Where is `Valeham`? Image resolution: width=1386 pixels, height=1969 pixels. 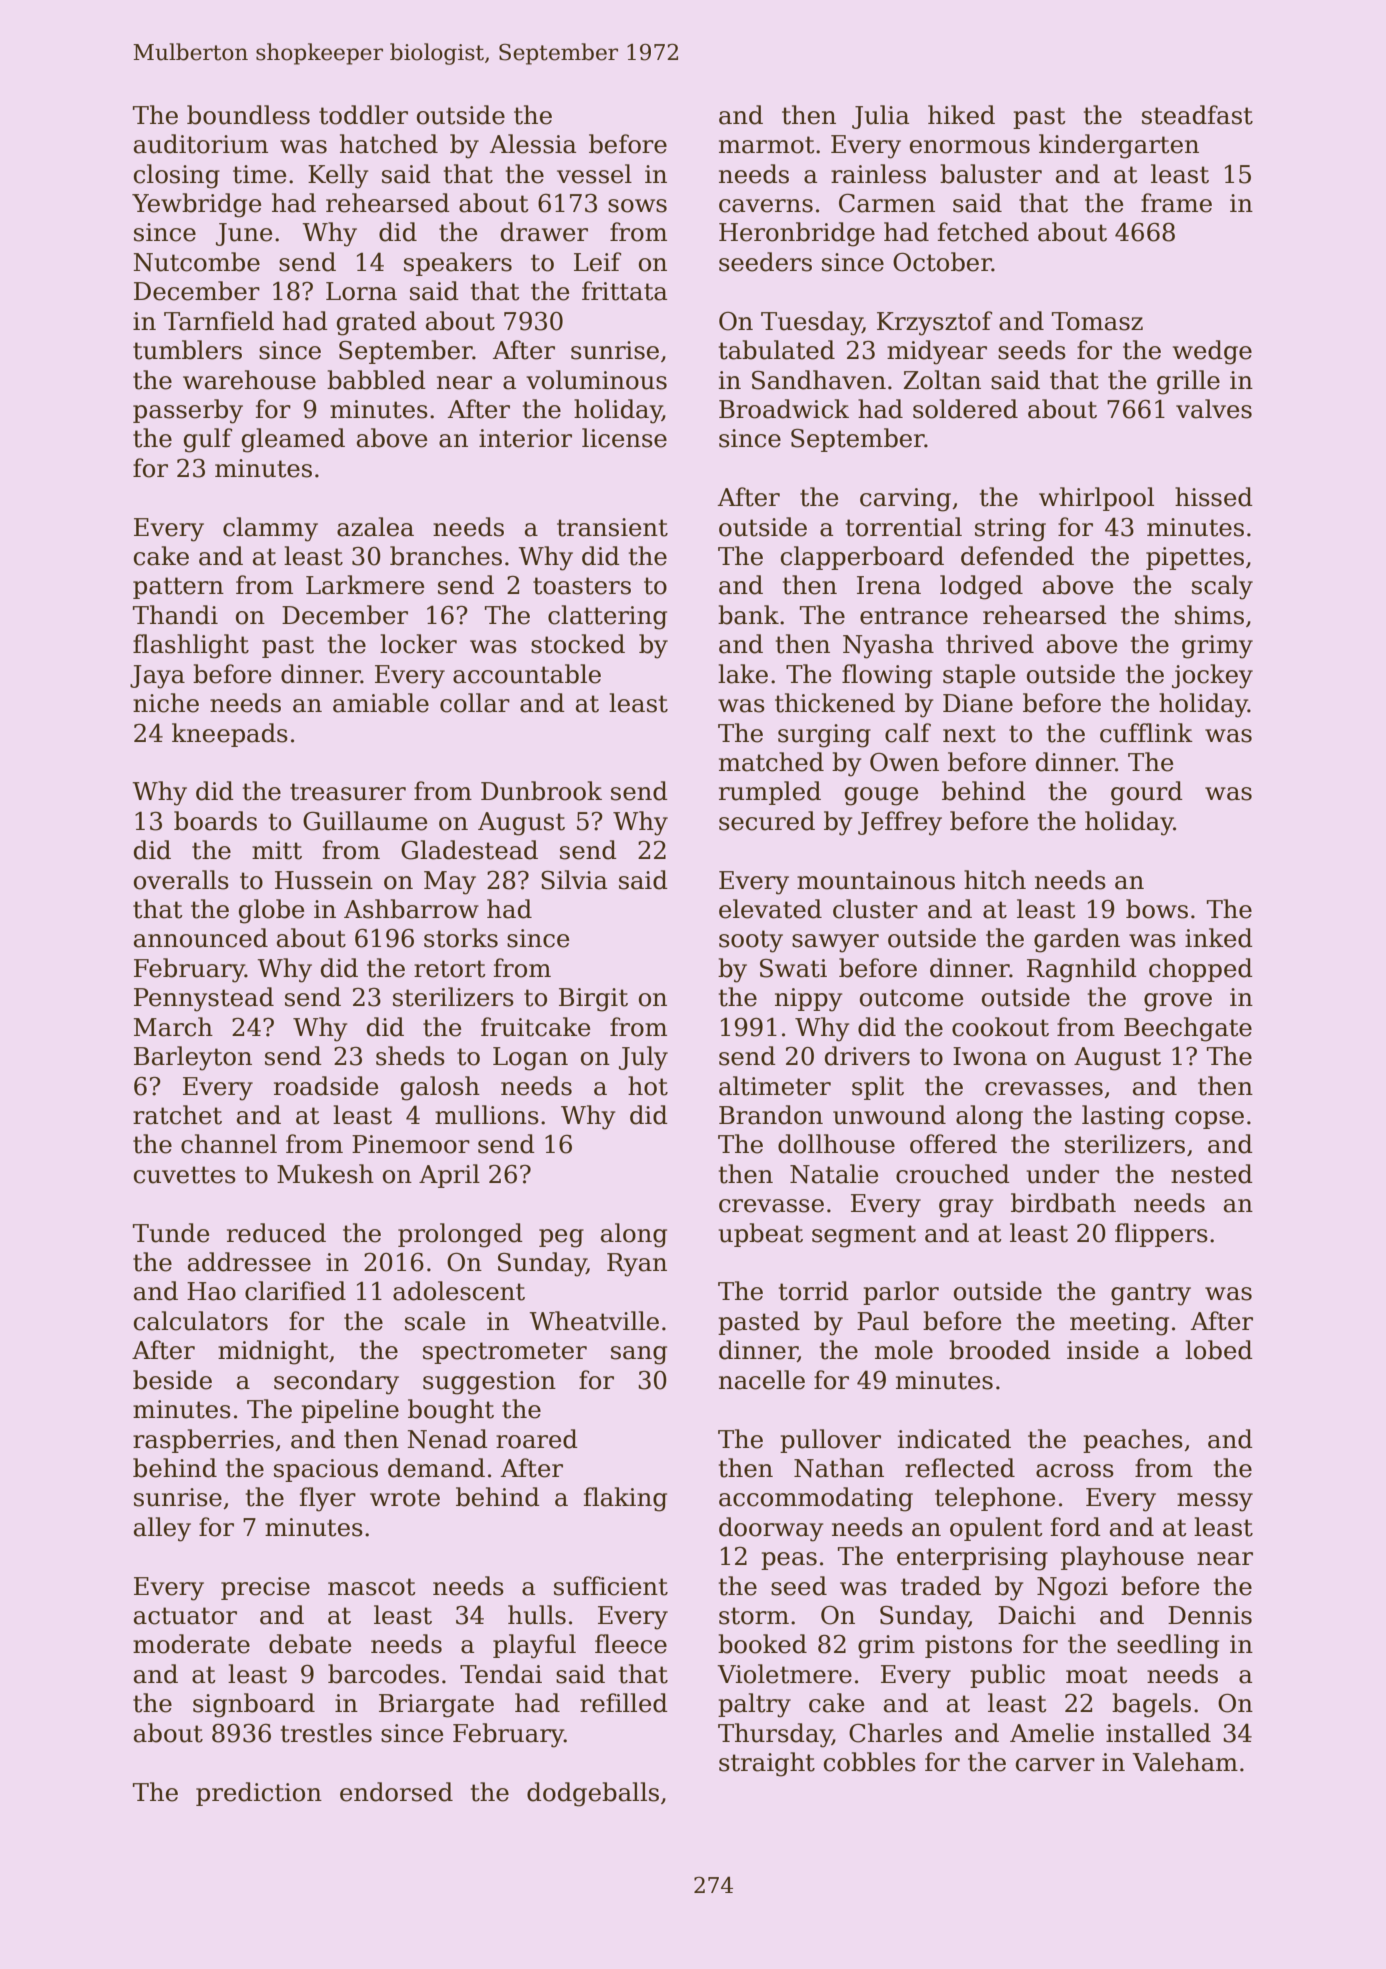
Valeham is located at coordinates (1185, 1762).
